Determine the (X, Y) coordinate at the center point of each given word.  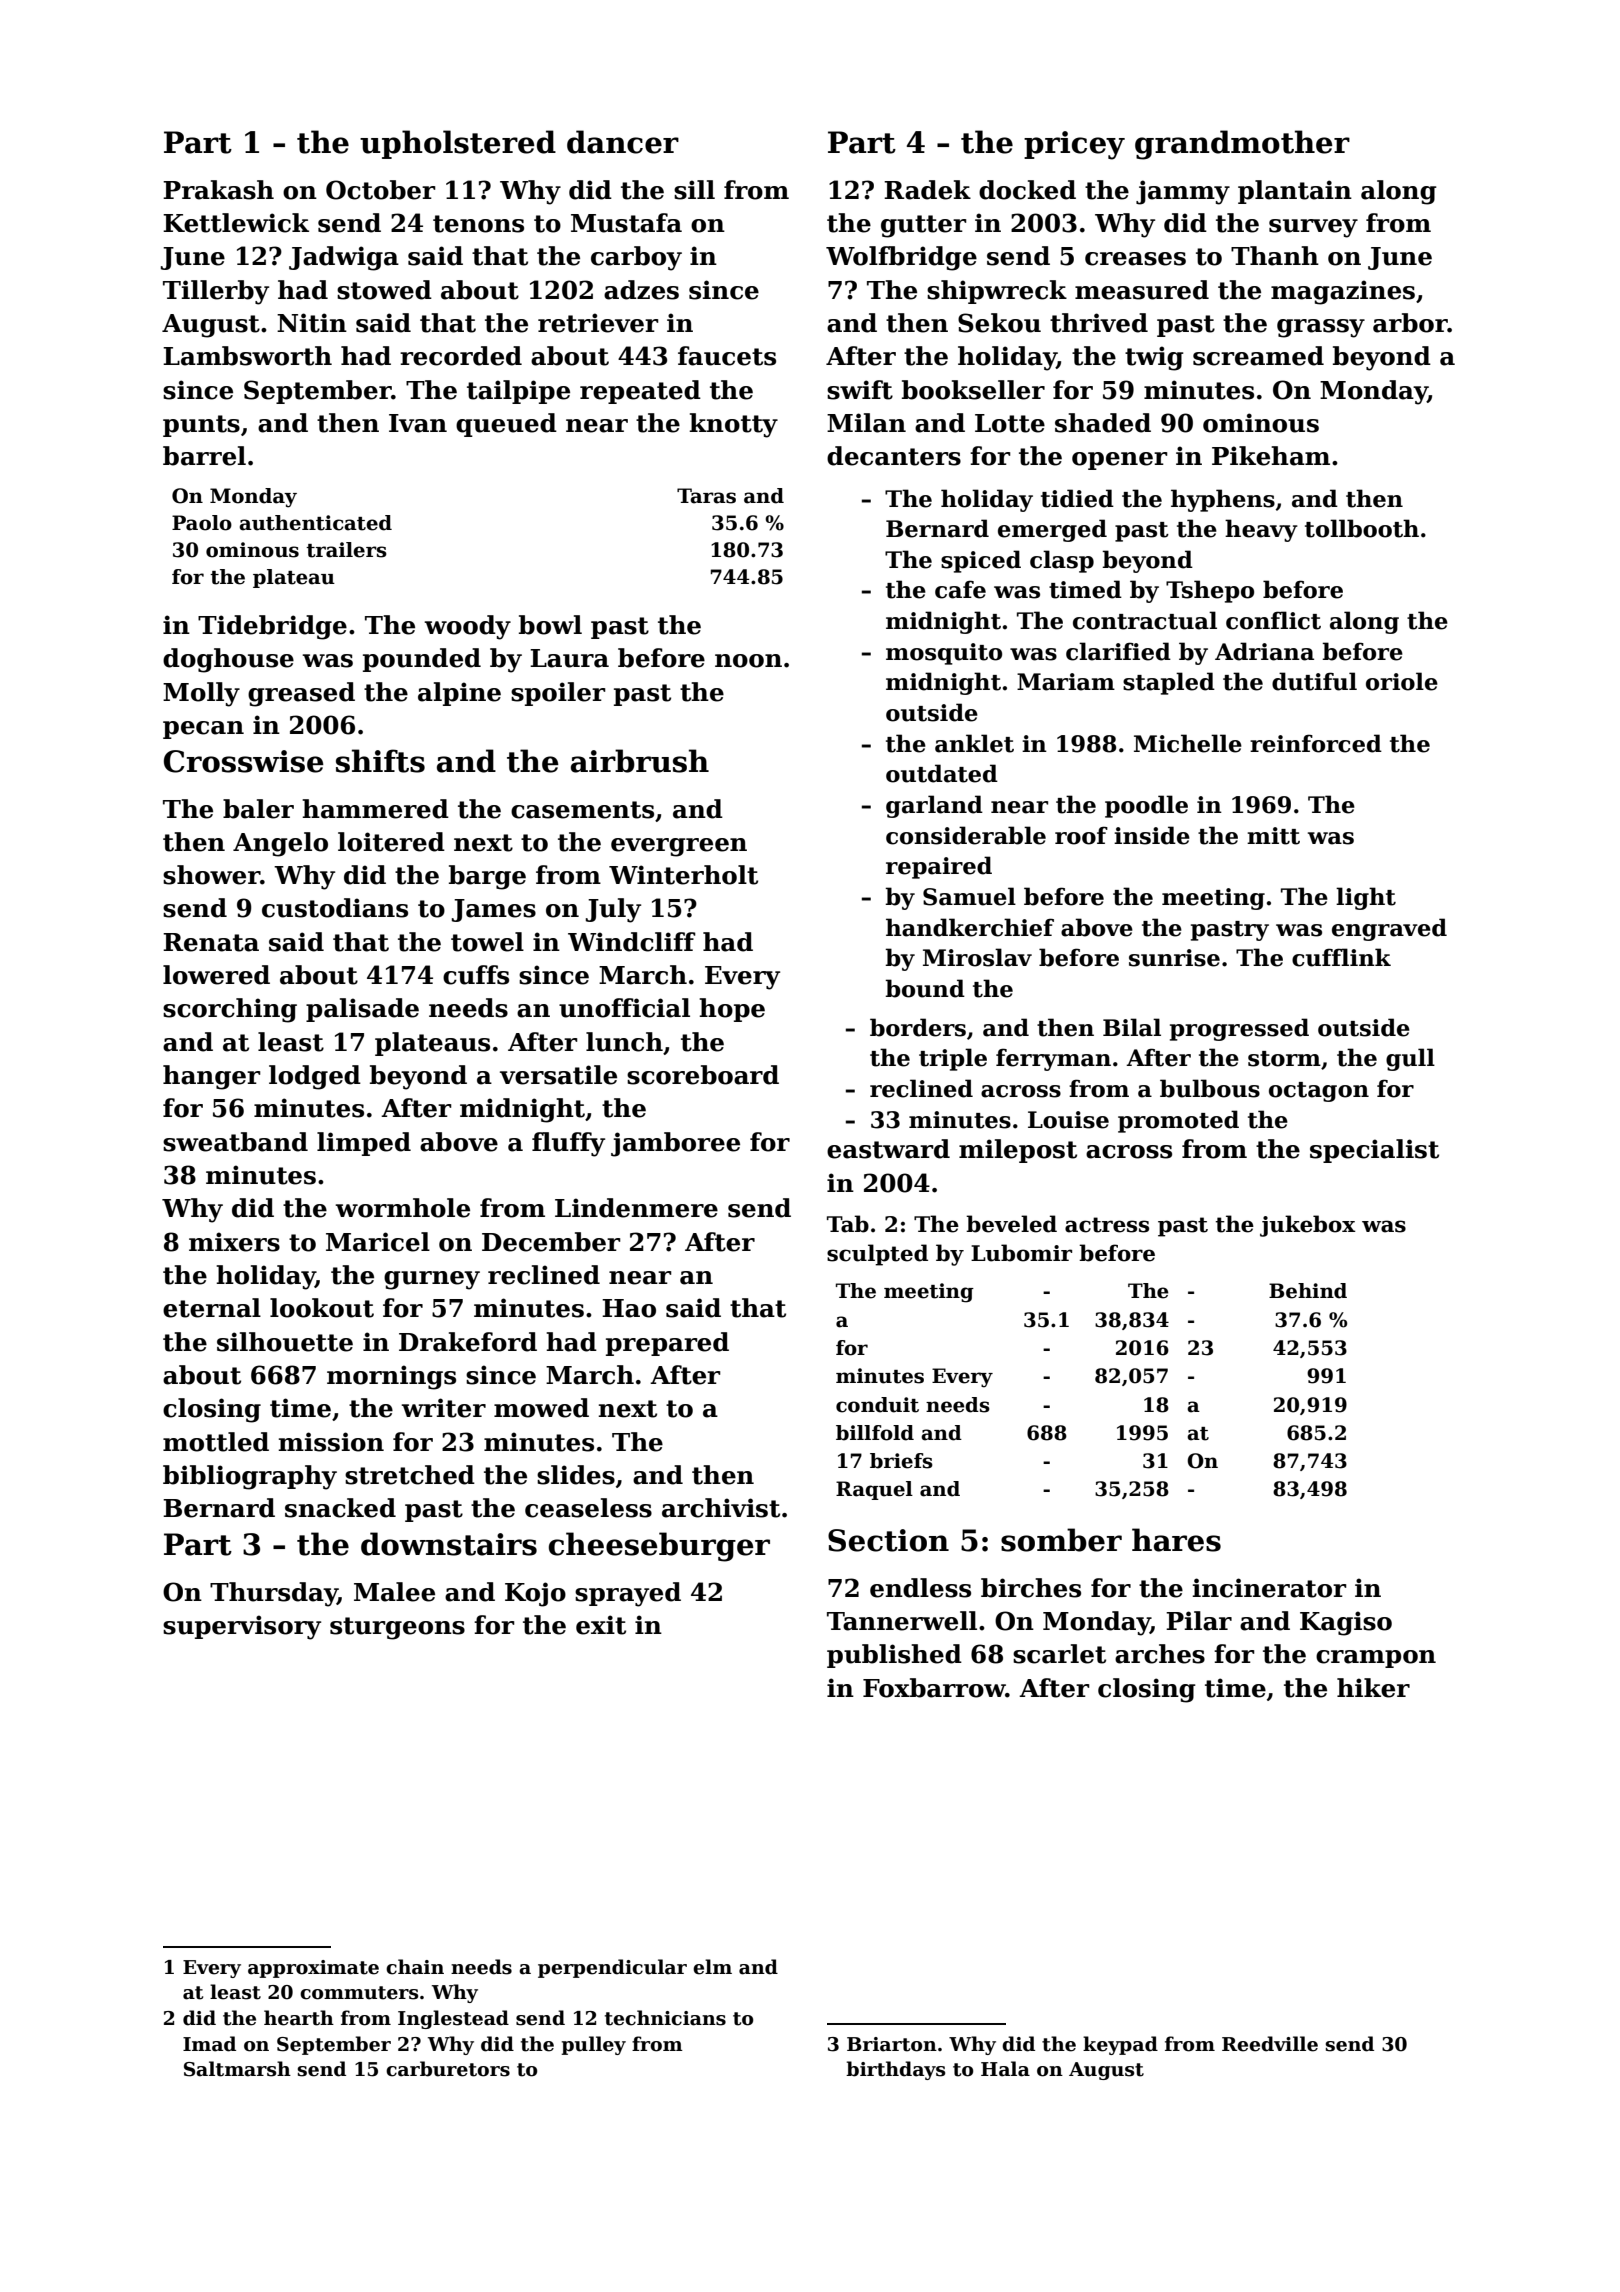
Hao (629, 1308)
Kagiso (1346, 1623)
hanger (212, 1077)
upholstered (458, 144)
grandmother (1242, 145)
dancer (623, 142)
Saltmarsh (237, 2069)
